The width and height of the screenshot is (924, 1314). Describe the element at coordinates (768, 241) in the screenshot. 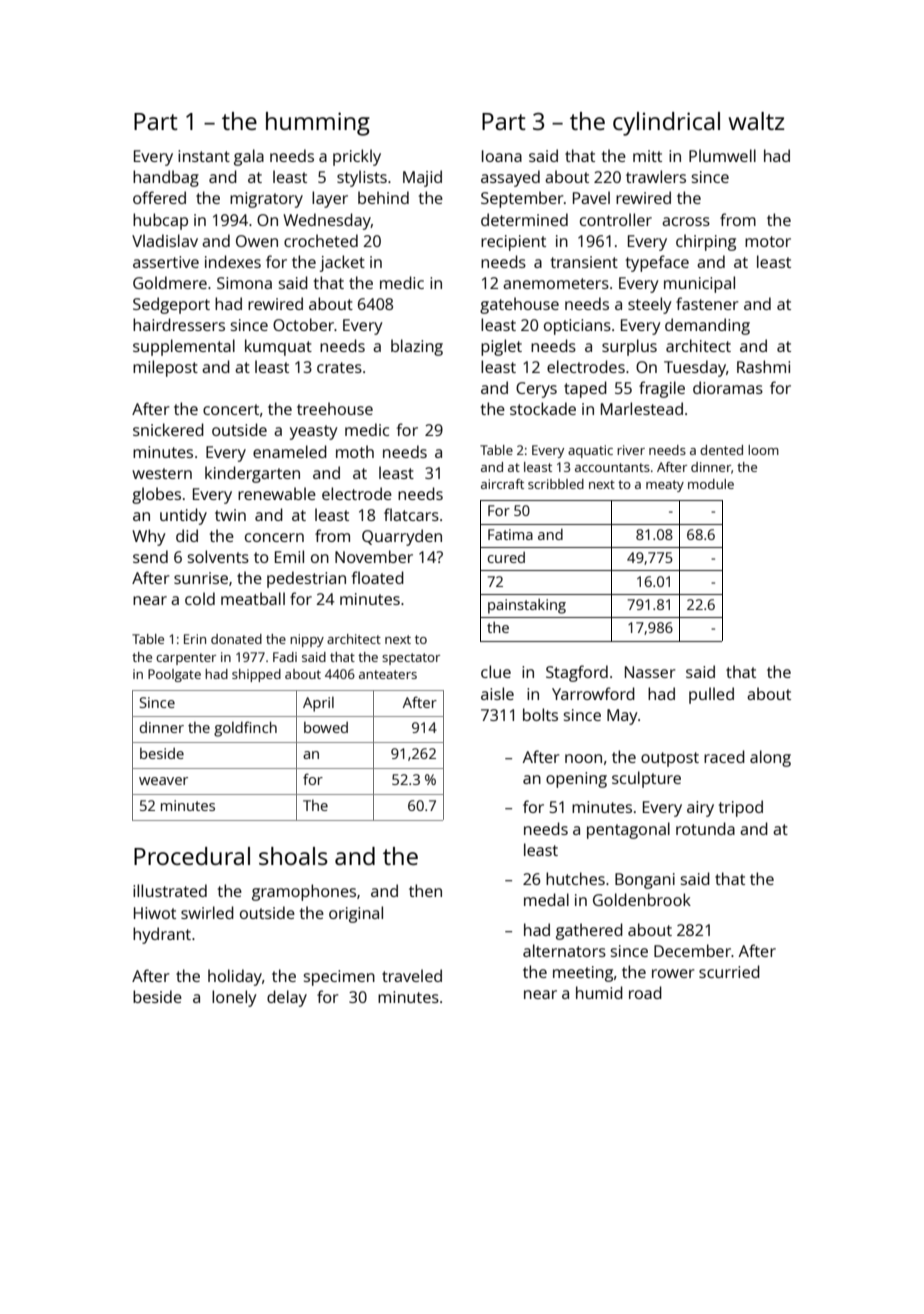

I see `motor` at that location.
